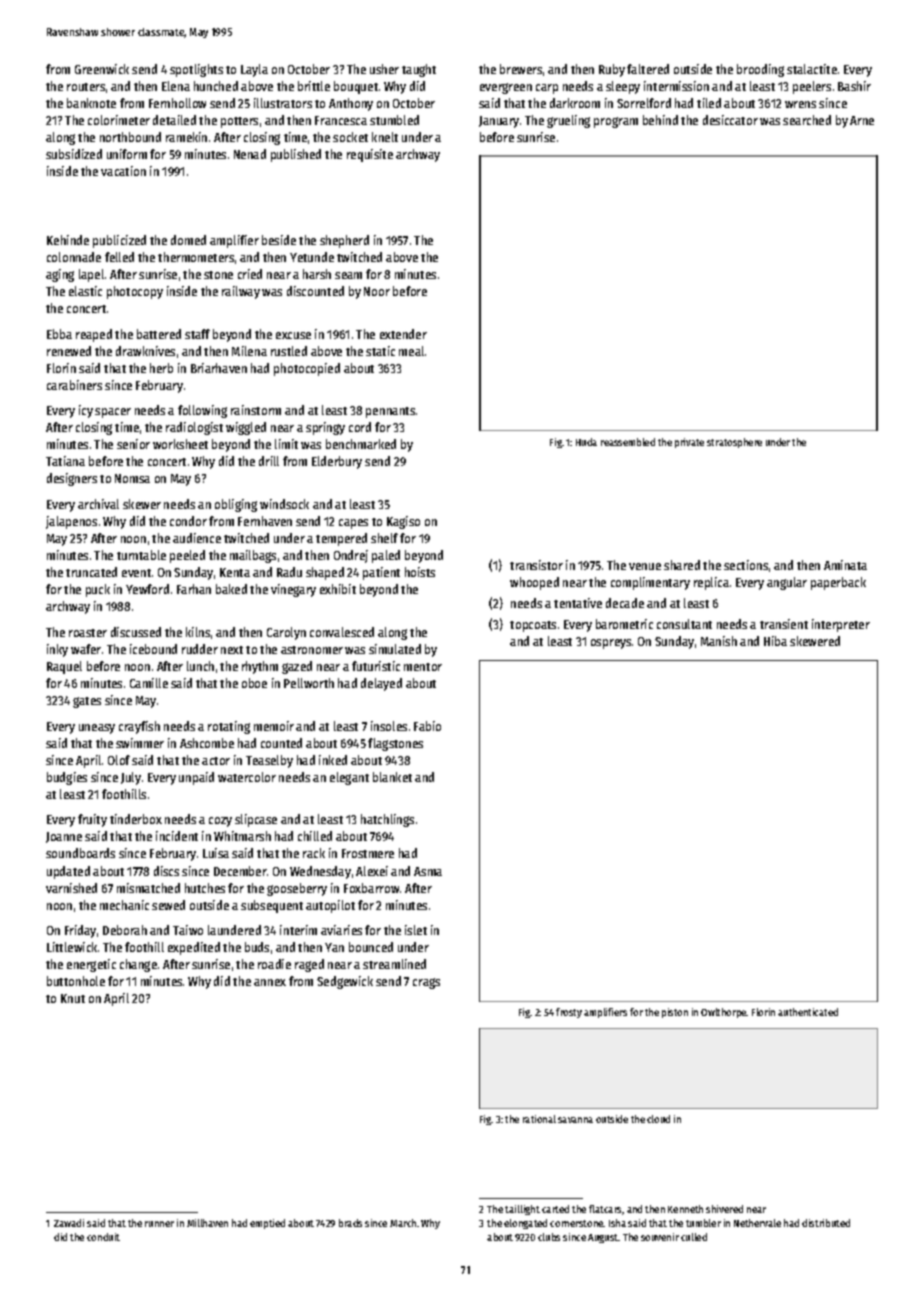  What do you see at coordinates (348, 275) in the page?
I see `seam` at bounding box center [348, 275].
